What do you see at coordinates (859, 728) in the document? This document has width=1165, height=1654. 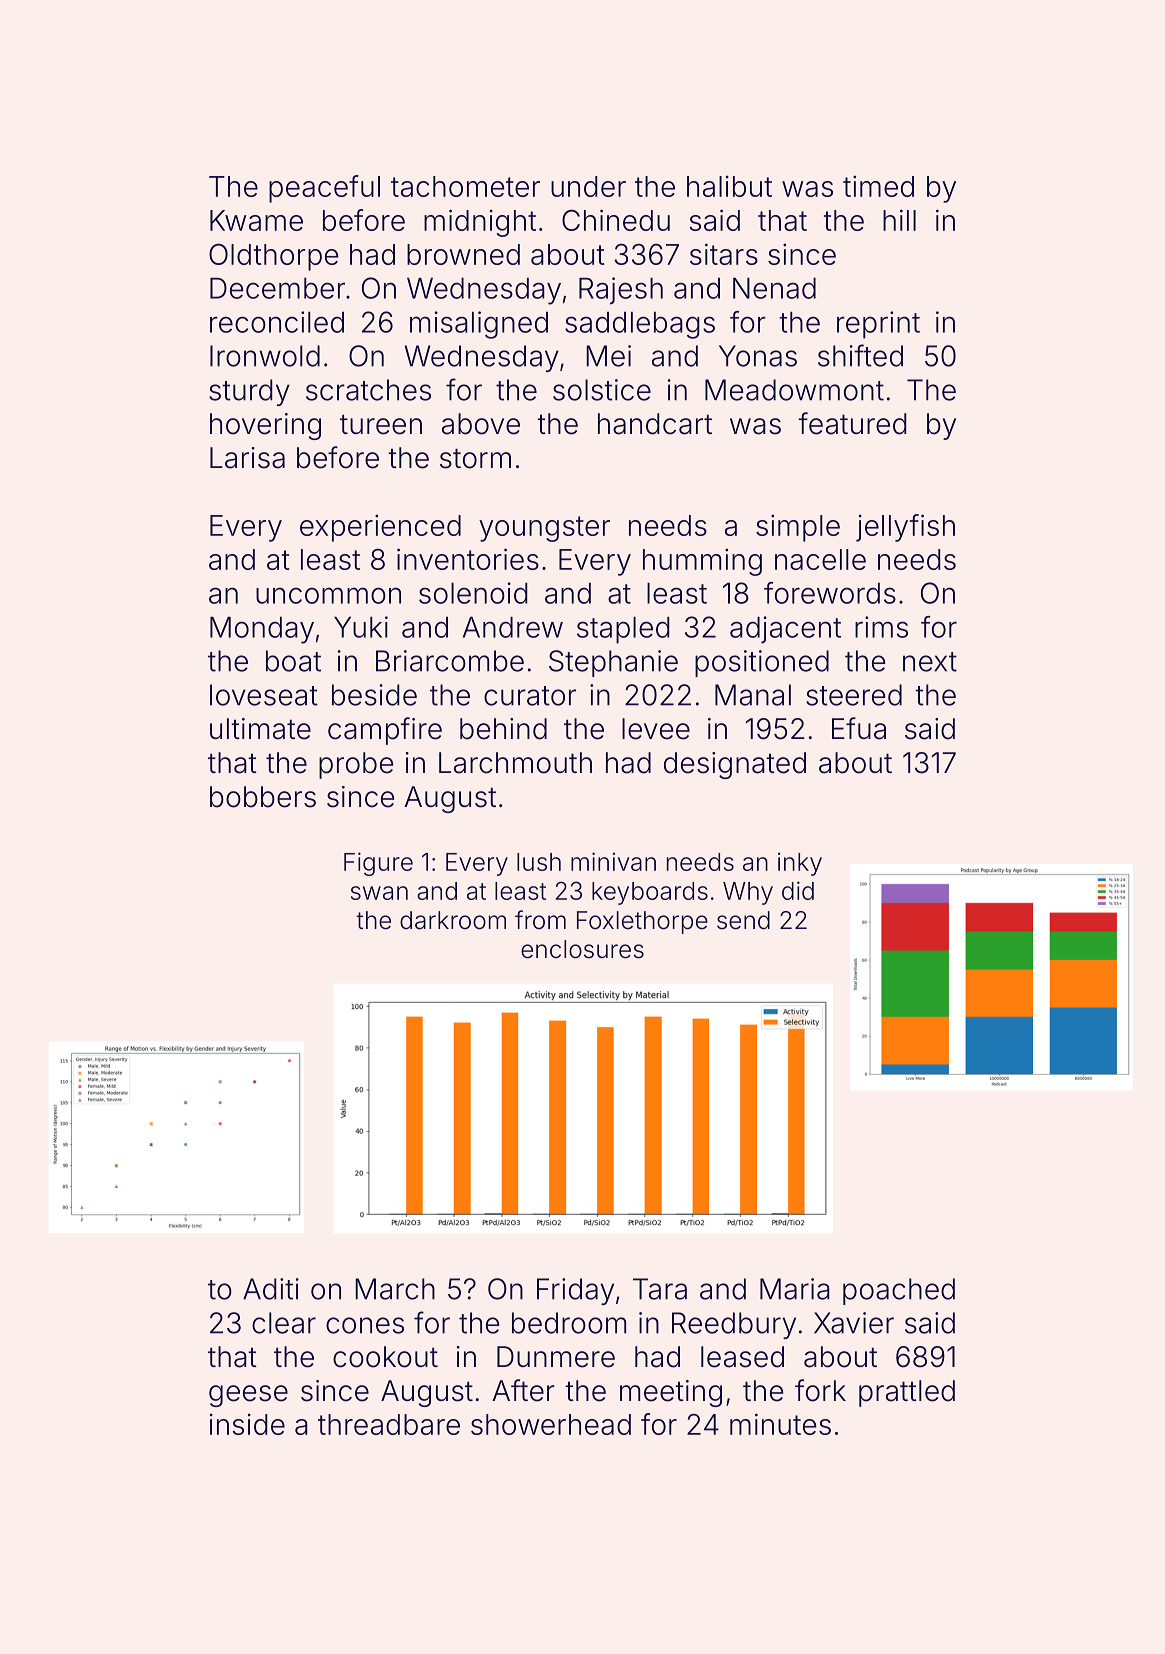 I see `Efua` at bounding box center [859, 728].
